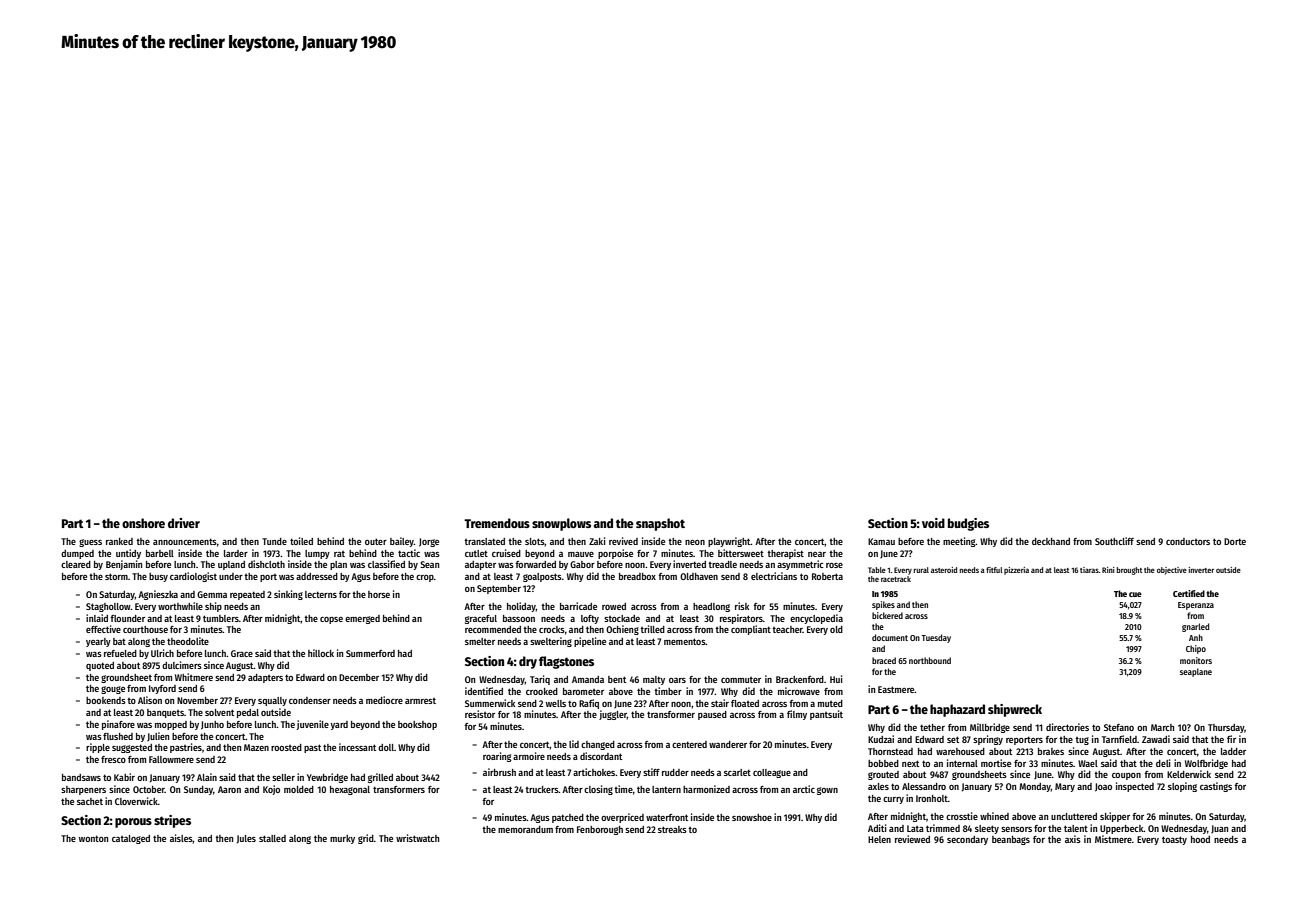  What do you see at coordinates (339, 725) in the document?
I see `yard` at bounding box center [339, 725].
